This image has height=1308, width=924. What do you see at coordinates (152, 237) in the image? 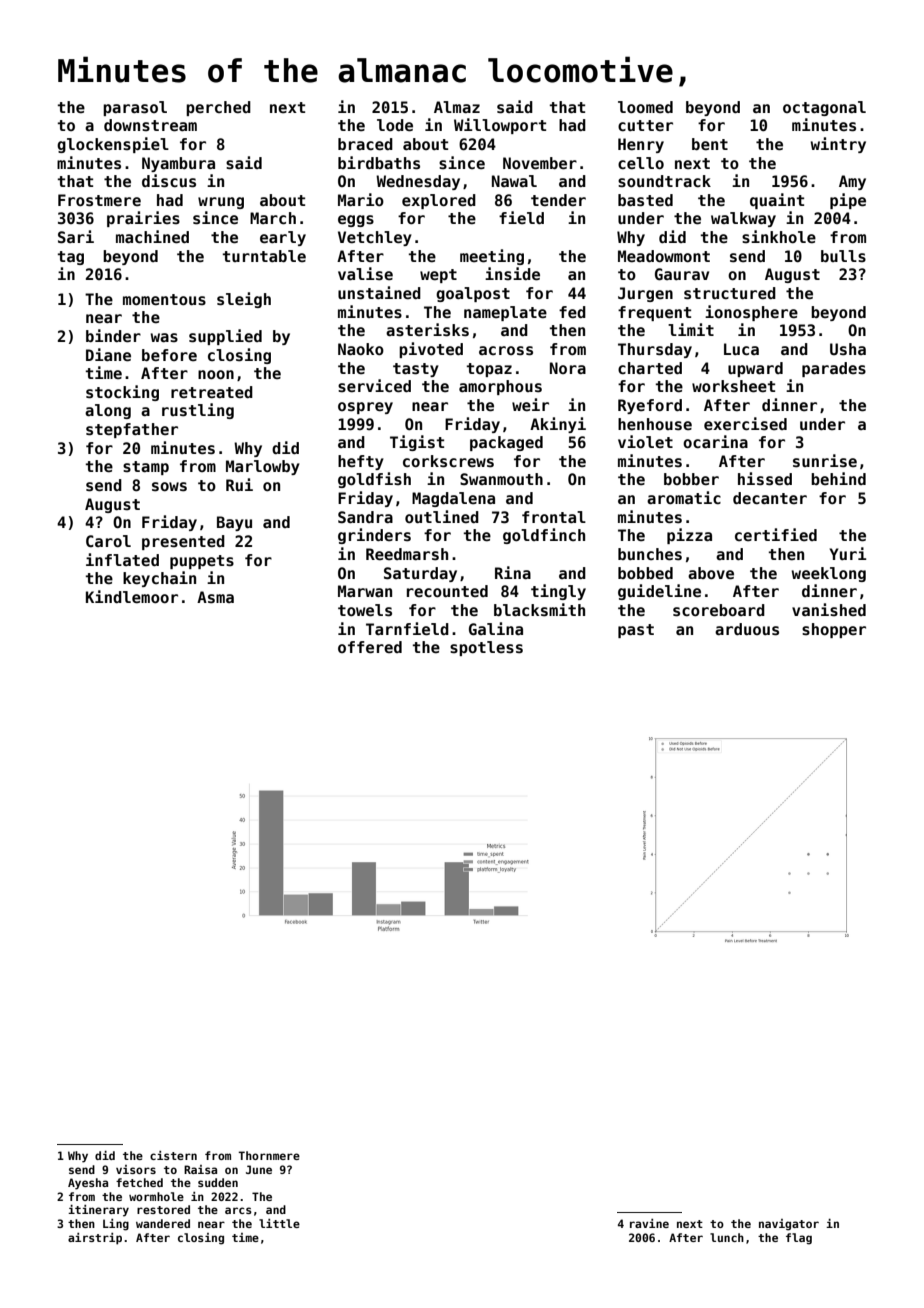
I see `machined` at bounding box center [152, 237].
